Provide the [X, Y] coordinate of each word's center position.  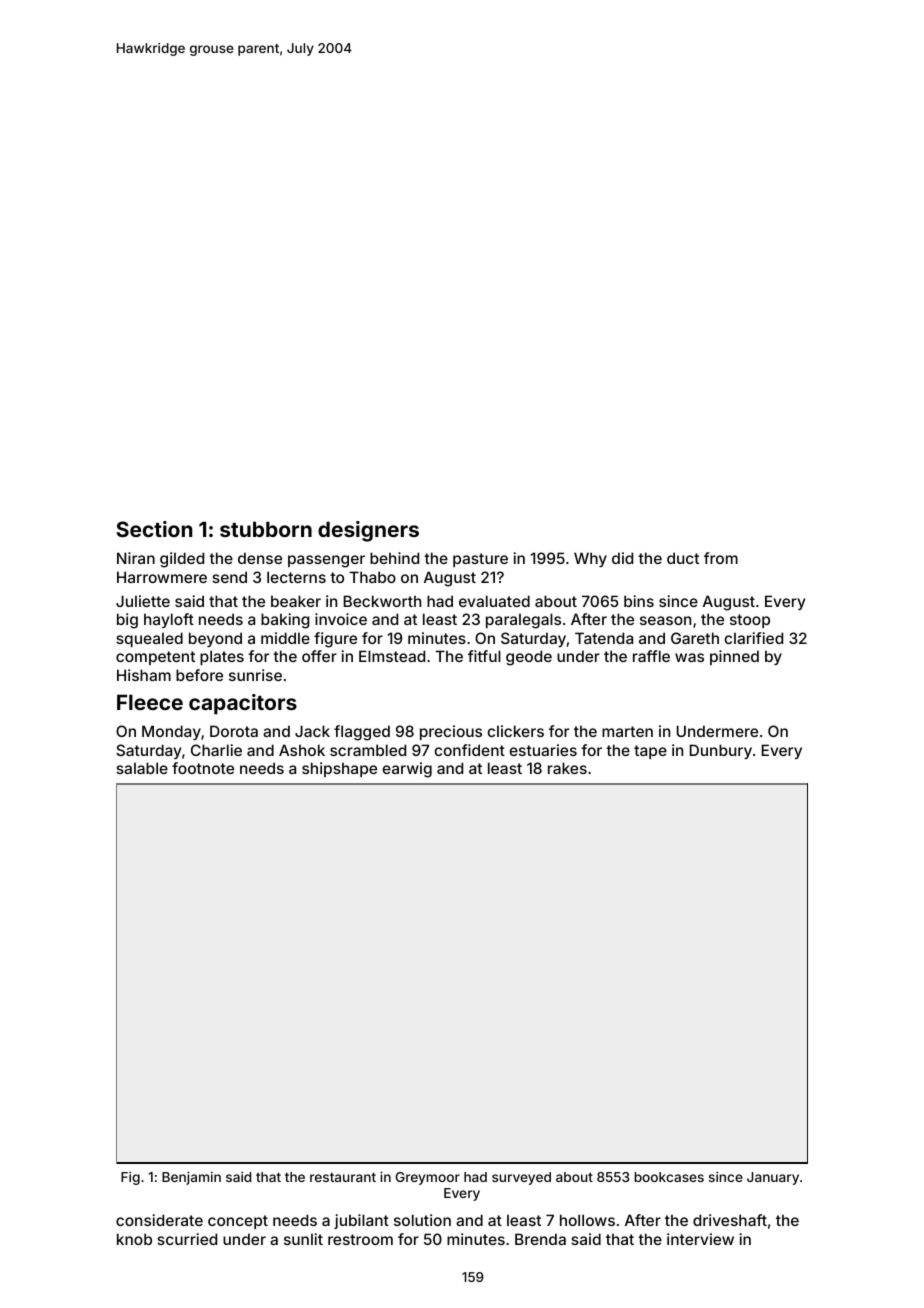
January [773, 1178]
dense [260, 558]
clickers [515, 731]
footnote [203, 768]
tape [650, 752]
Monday [171, 732]
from [721, 558]
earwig [407, 770]
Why [590, 559]
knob [134, 1239]
